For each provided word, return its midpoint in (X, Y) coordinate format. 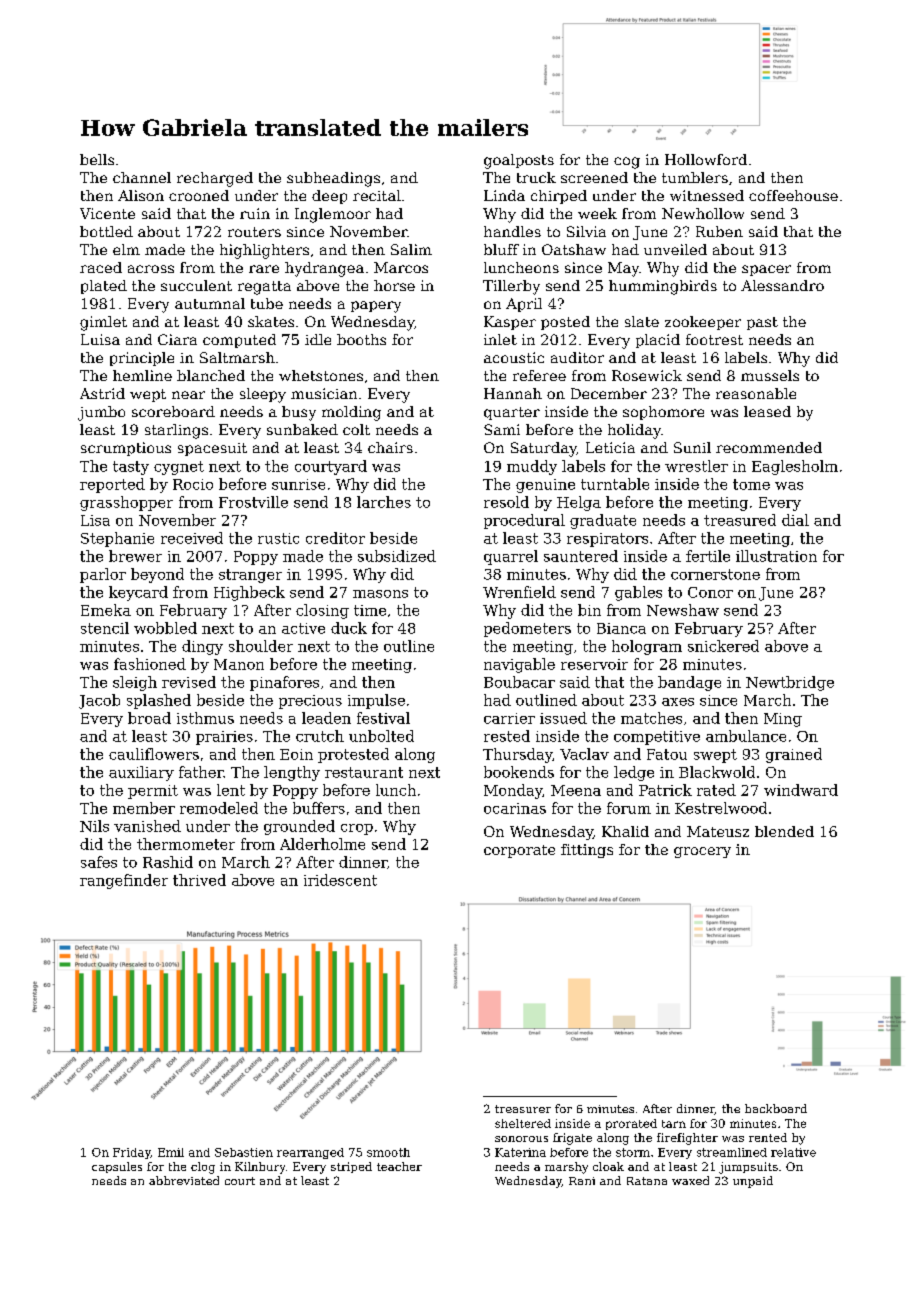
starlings (176, 431)
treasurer (523, 1109)
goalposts (519, 161)
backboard (776, 1108)
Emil (171, 1152)
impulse (376, 701)
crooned (199, 195)
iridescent (340, 880)
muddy (532, 467)
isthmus (205, 718)
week (597, 213)
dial (795, 520)
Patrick (665, 790)
